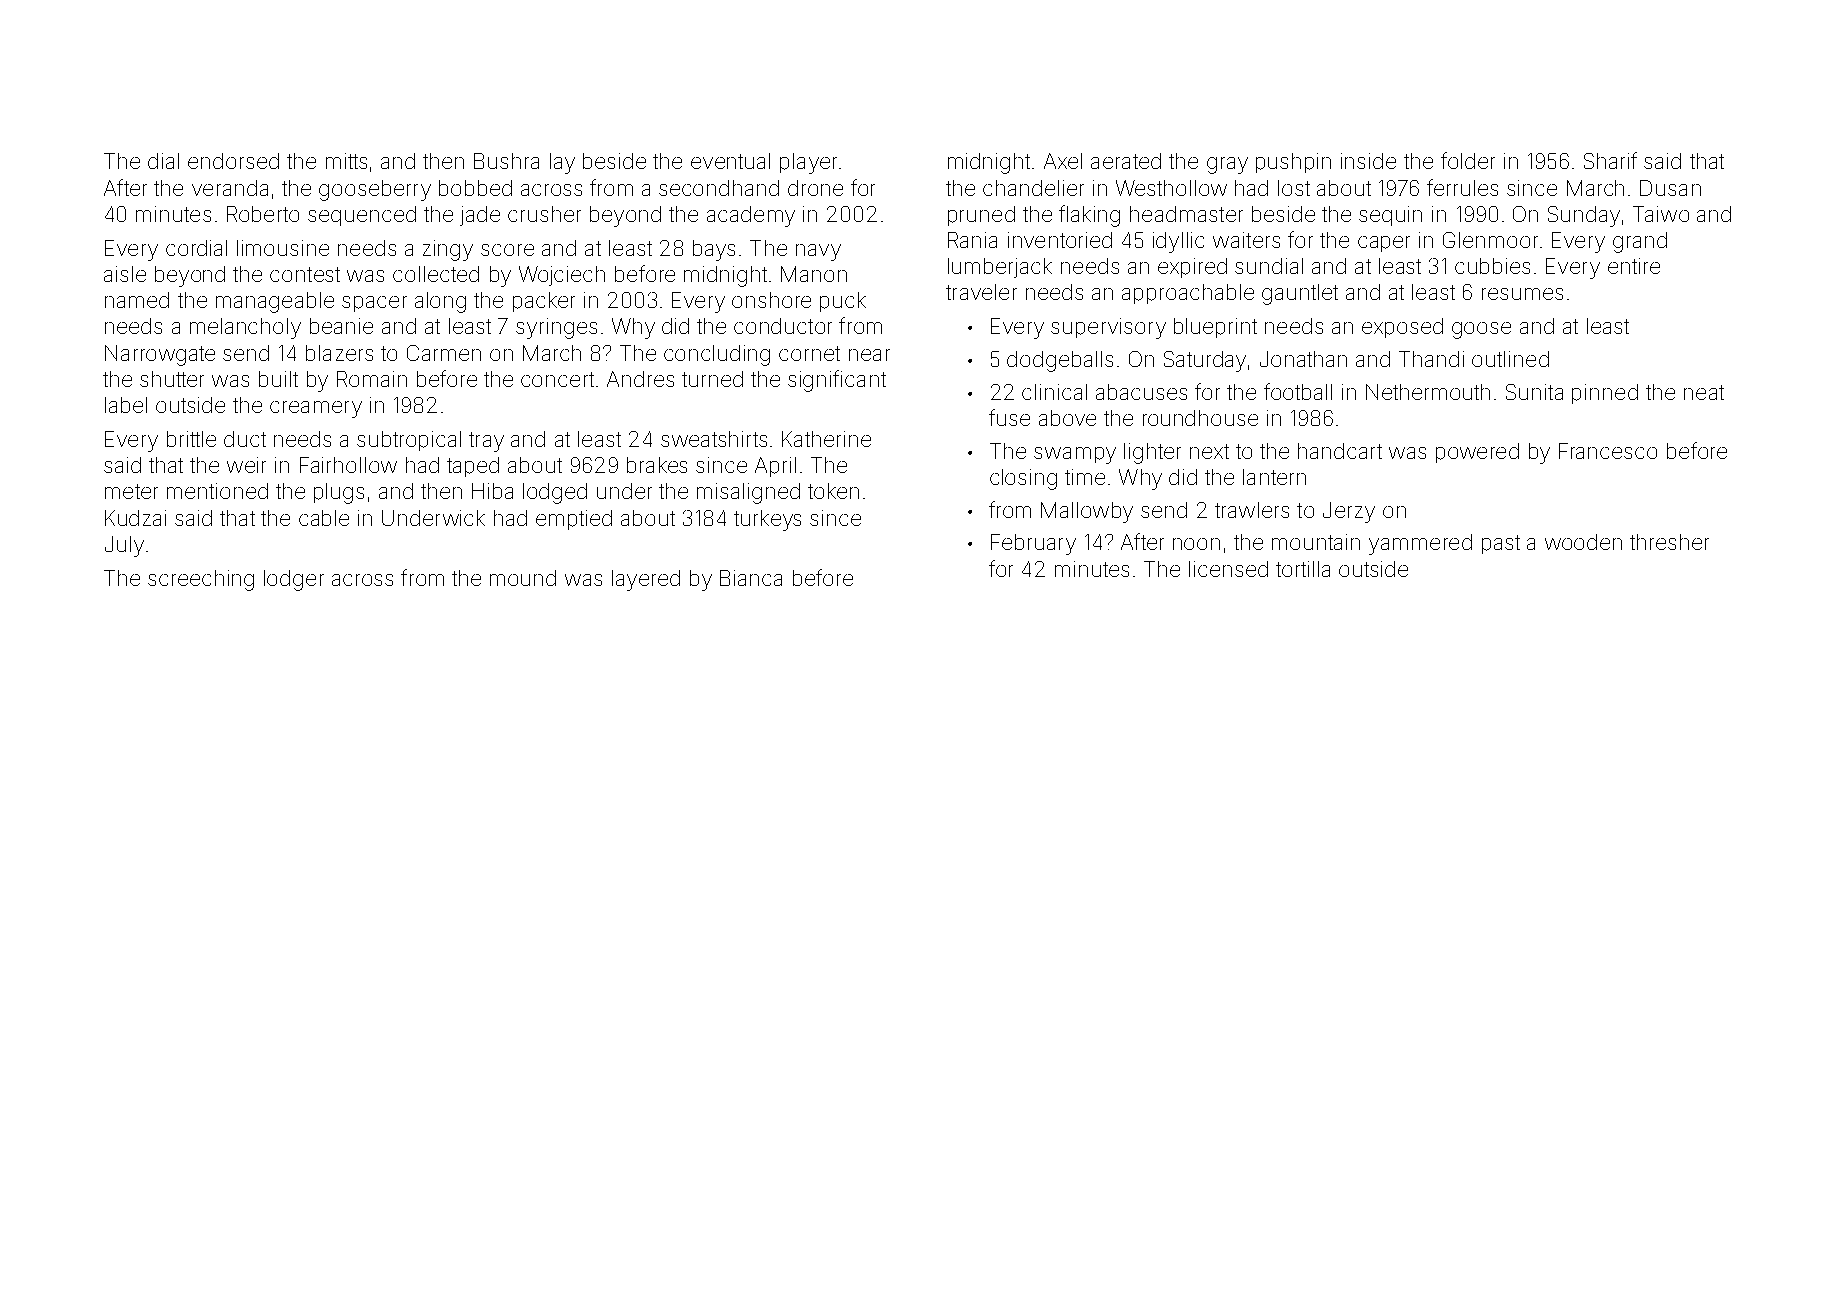  What do you see at coordinates (1468, 160) in the screenshot?
I see `folder` at bounding box center [1468, 160].
